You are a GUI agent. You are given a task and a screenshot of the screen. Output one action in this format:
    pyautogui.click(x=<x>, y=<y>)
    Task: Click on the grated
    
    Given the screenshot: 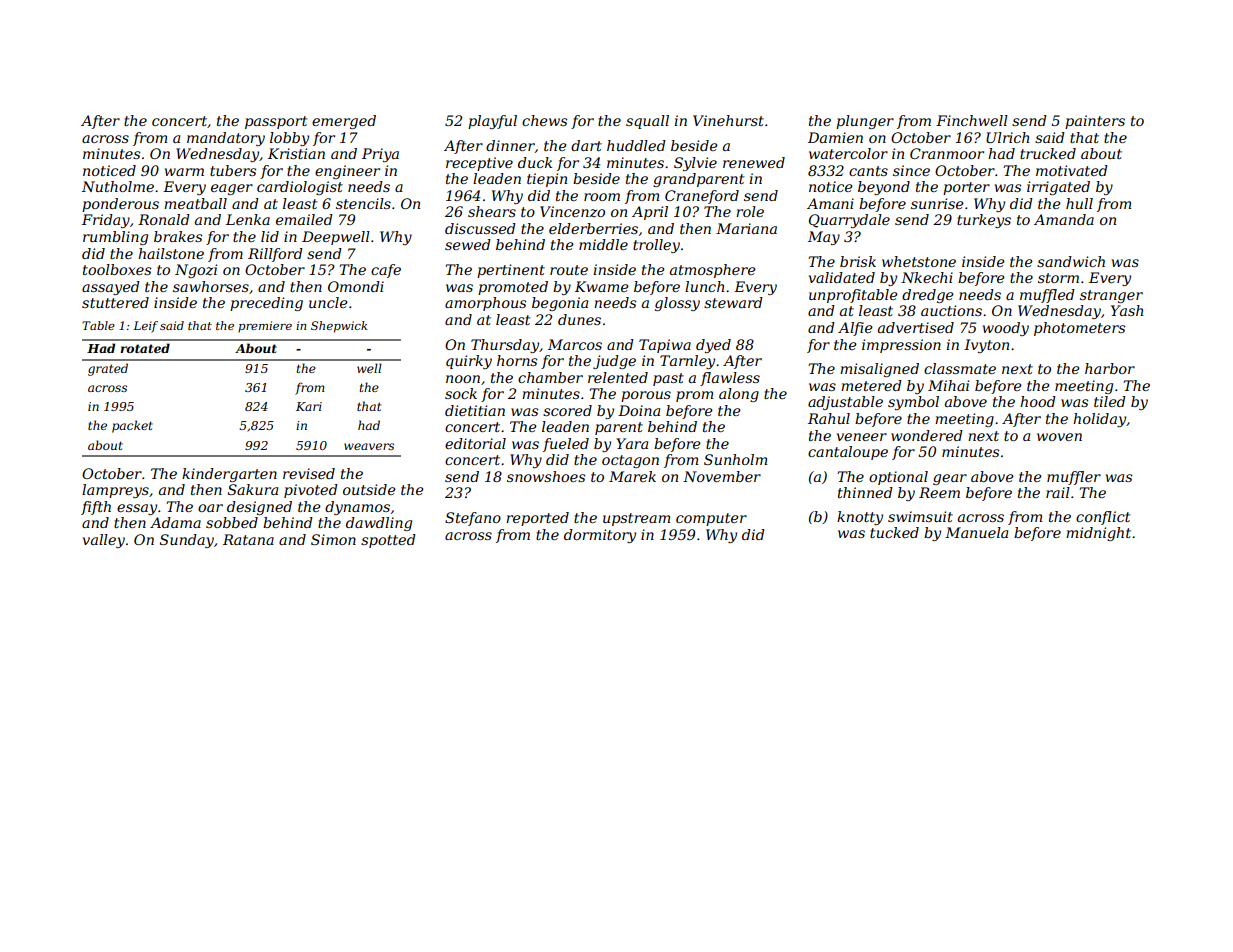 What is the action you would take?
    pyautogui.click(x=108, y=369)
